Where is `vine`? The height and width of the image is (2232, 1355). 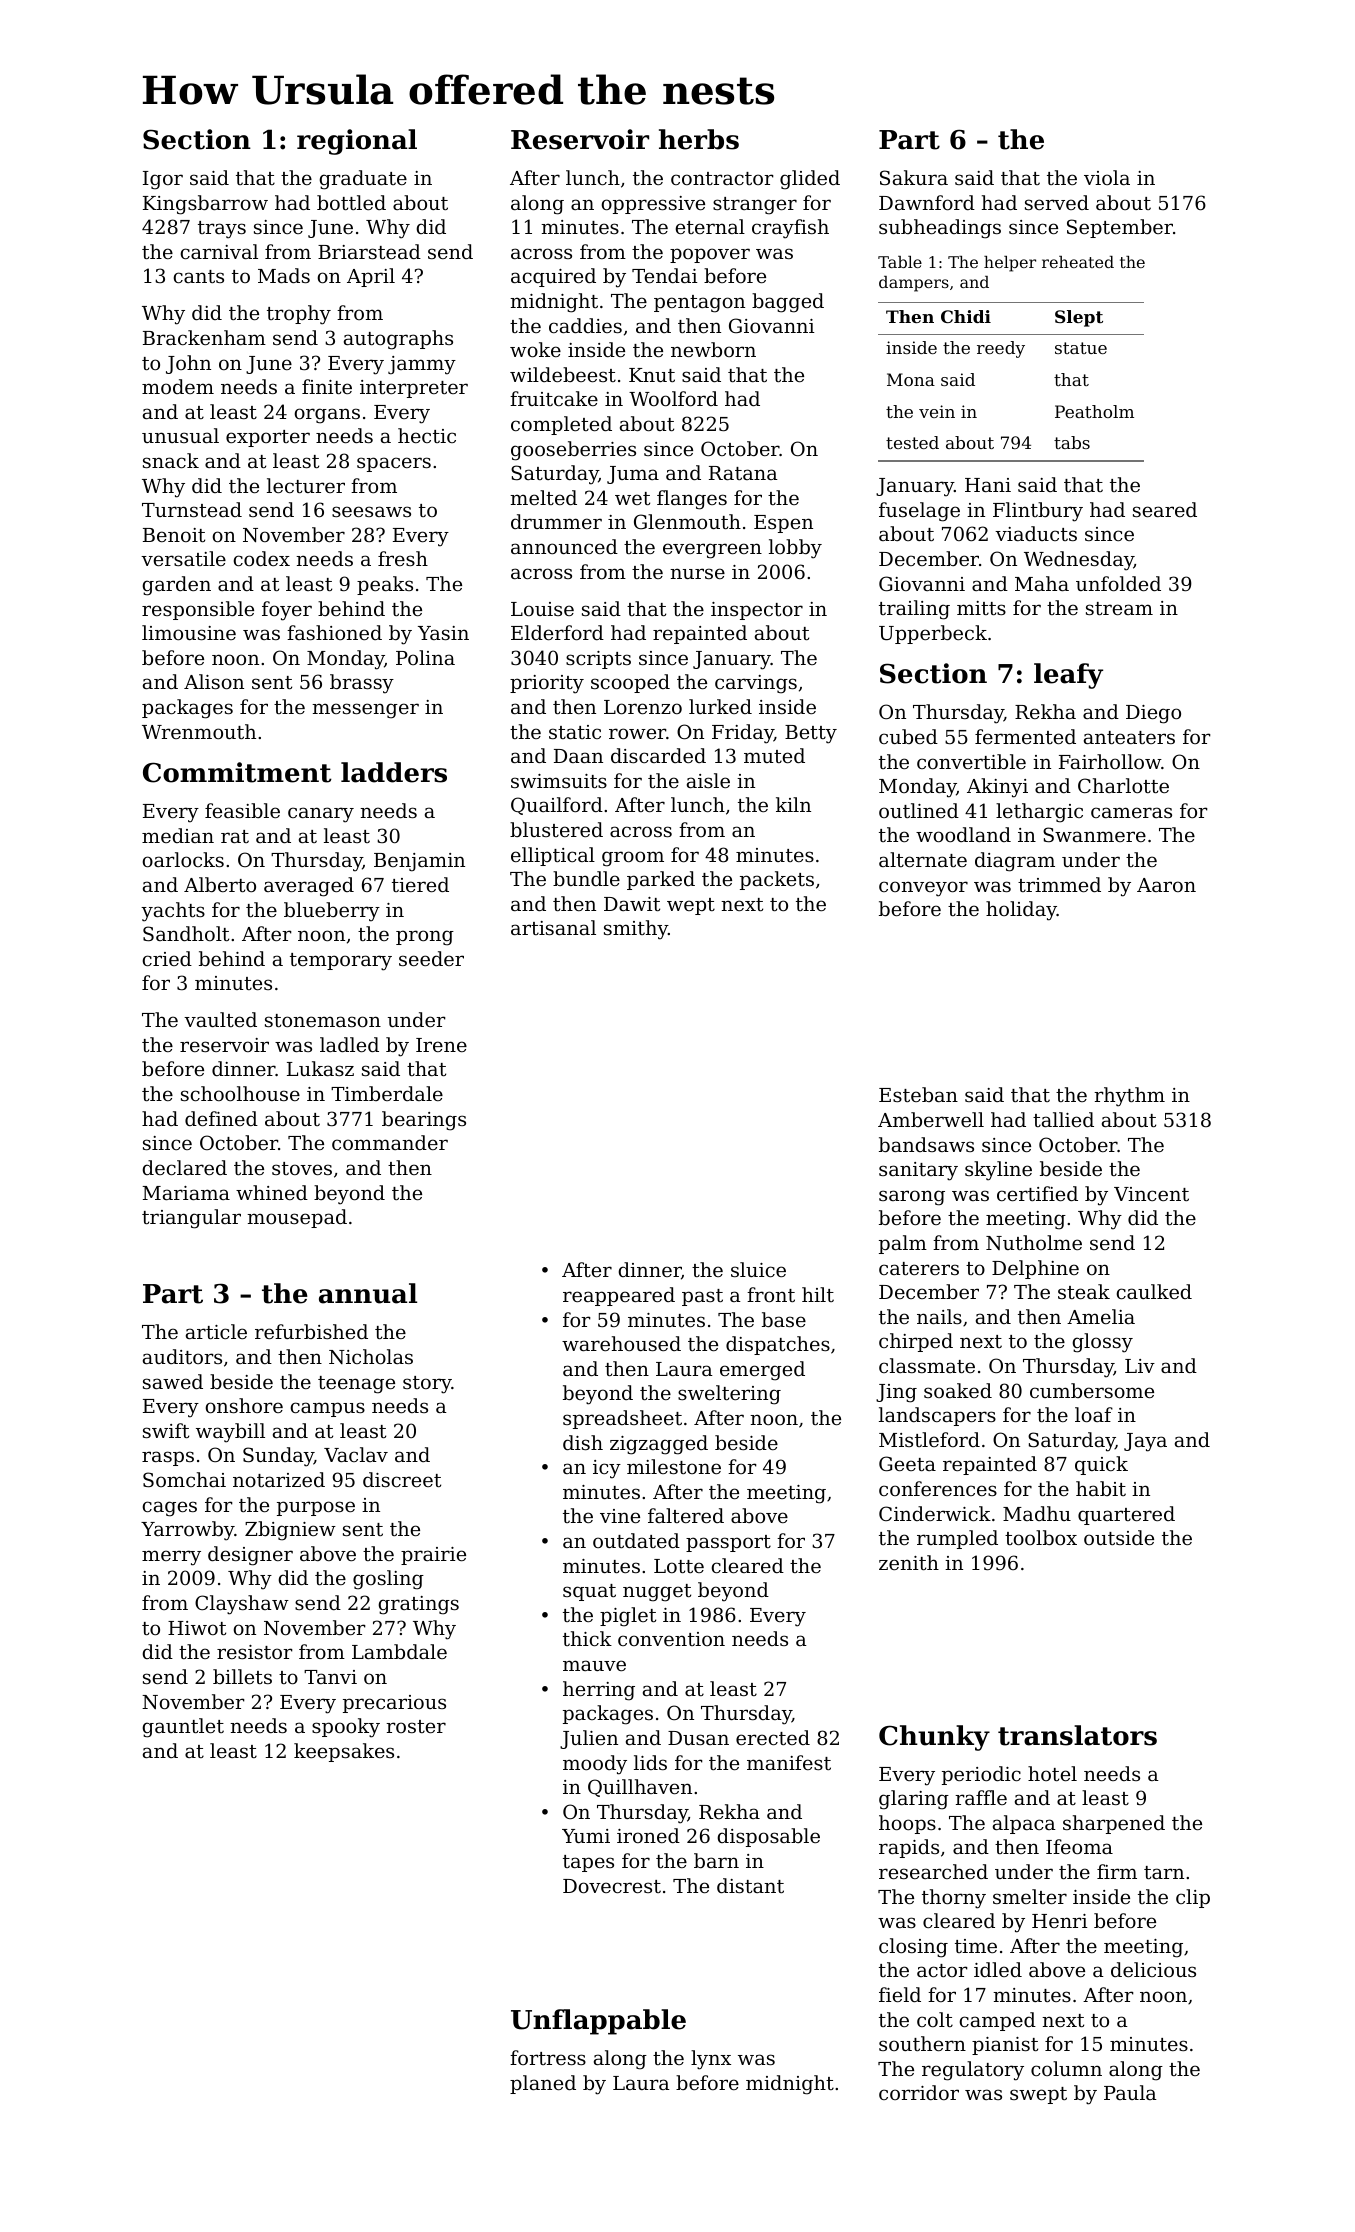
vine is located at coordinates (620, 1516).
